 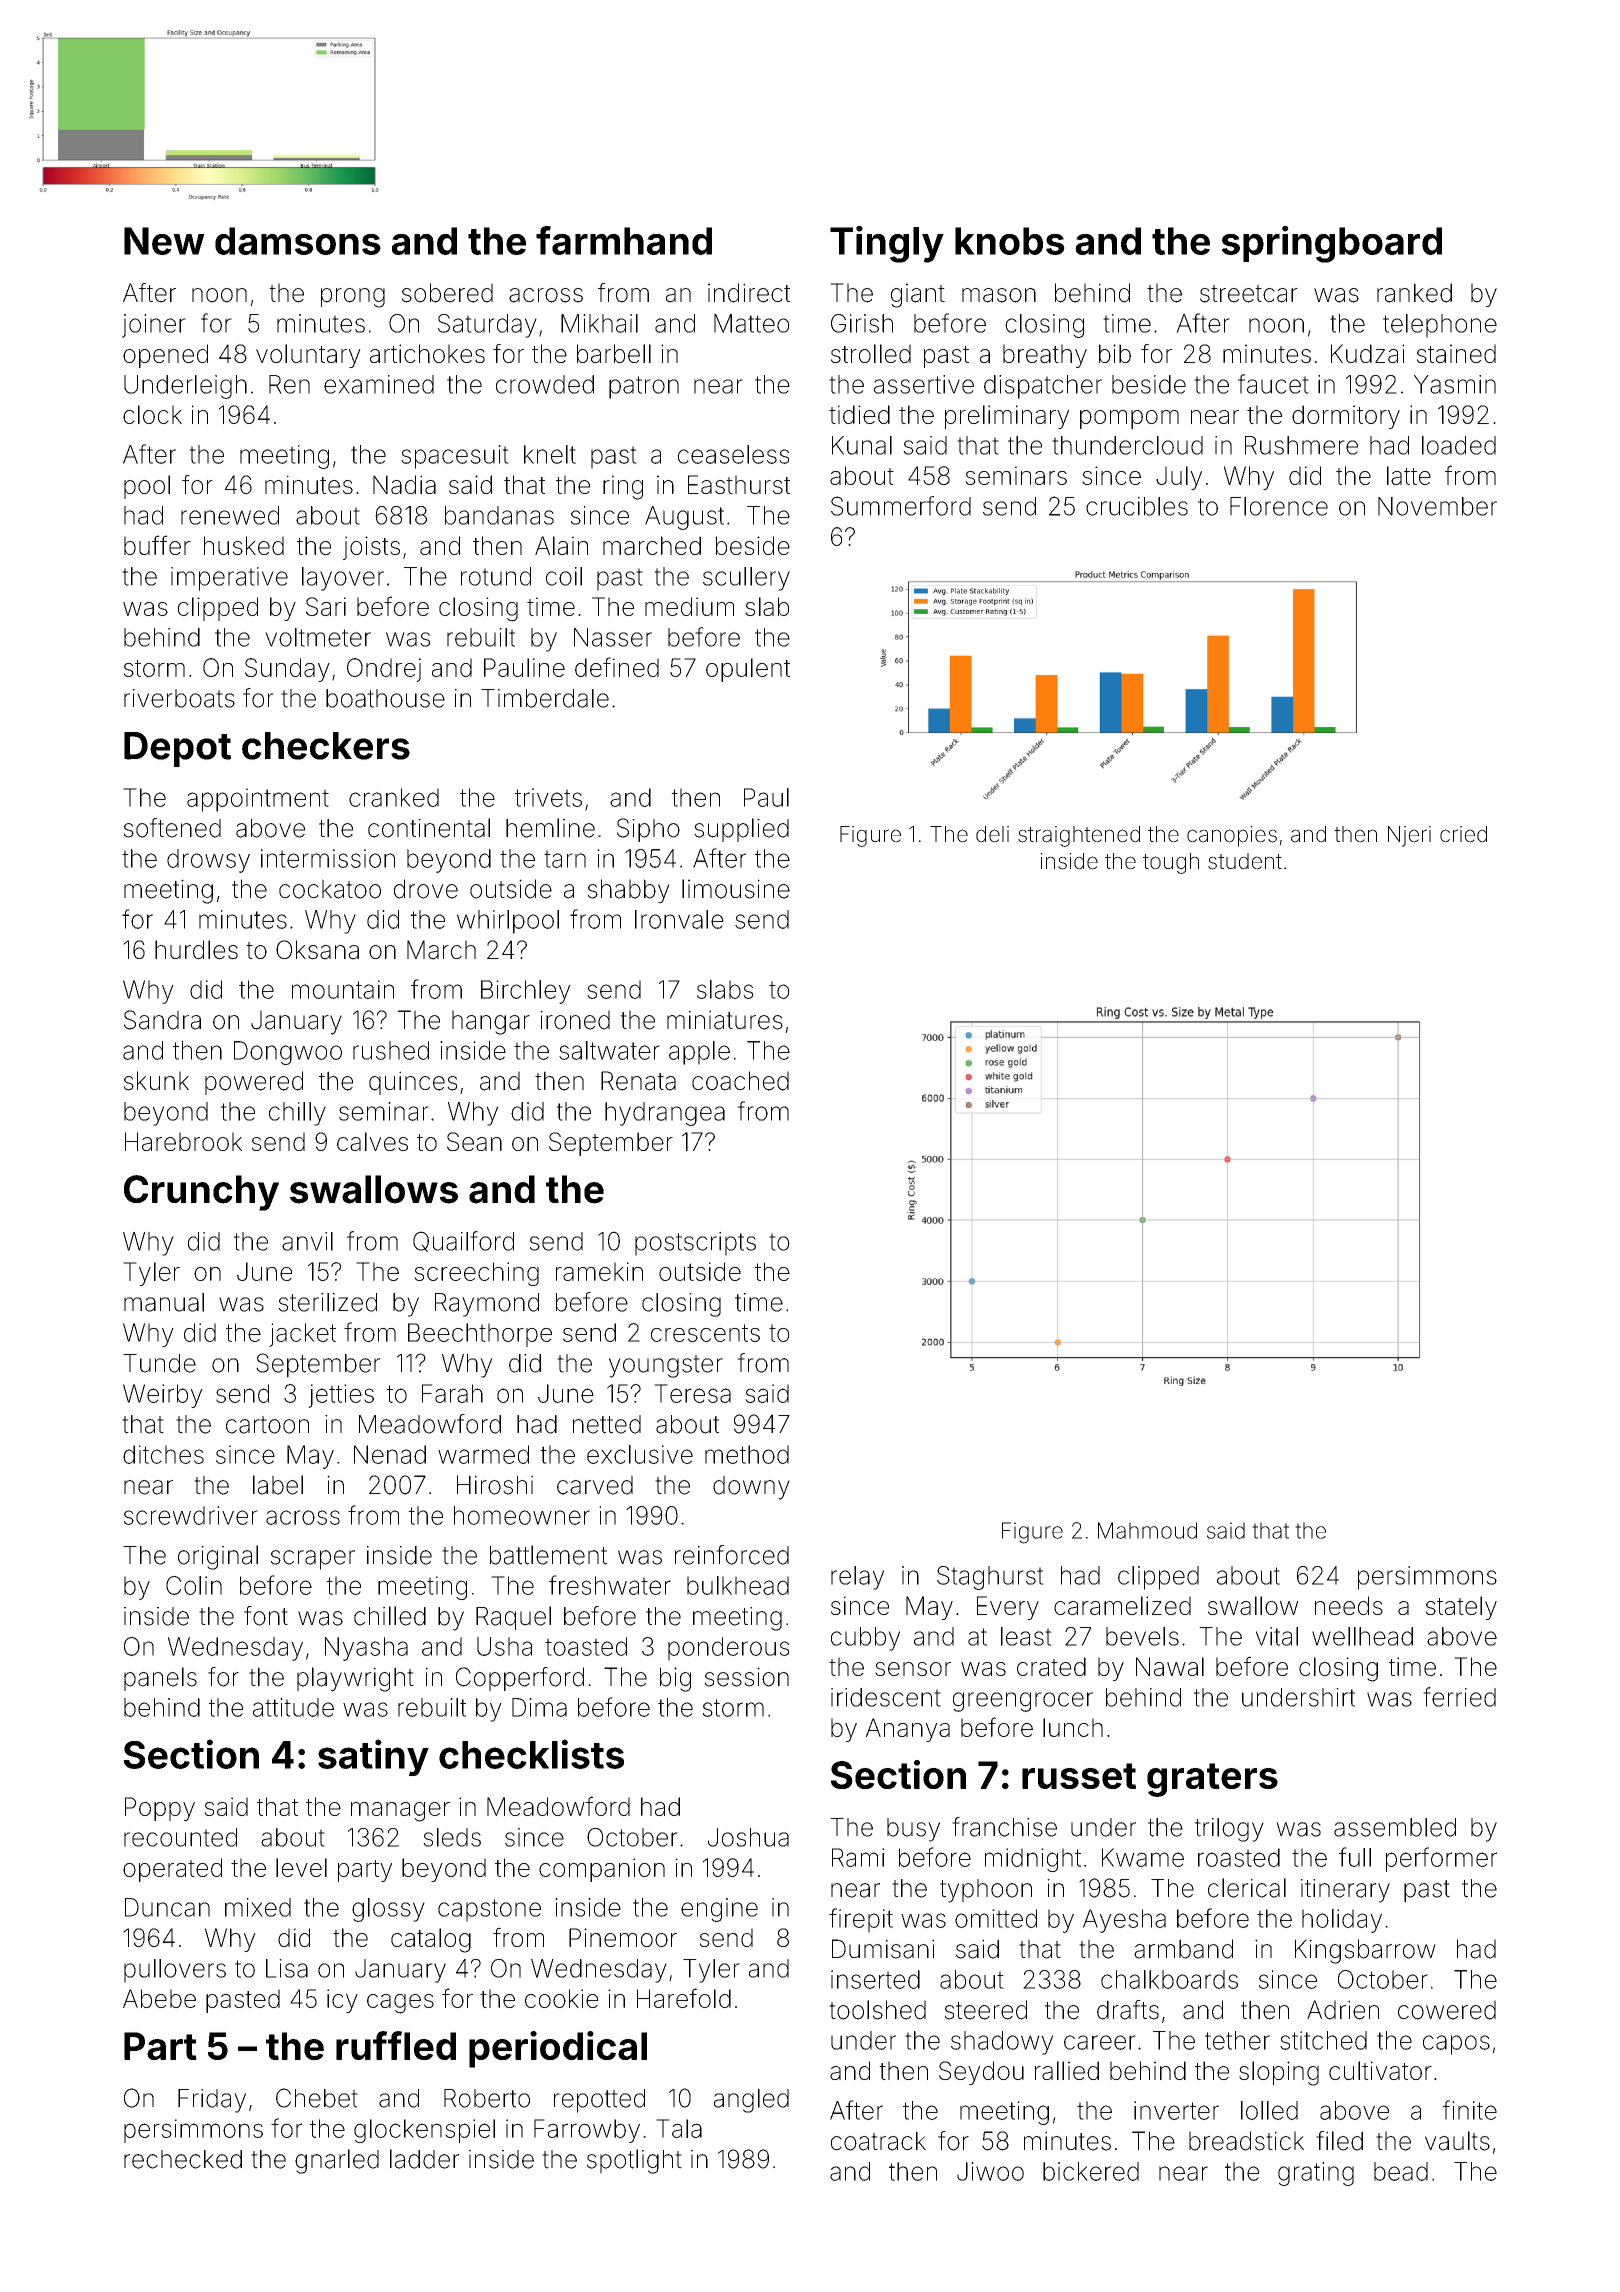 I want to click on Sandra, so click(x=162, y=1020).
